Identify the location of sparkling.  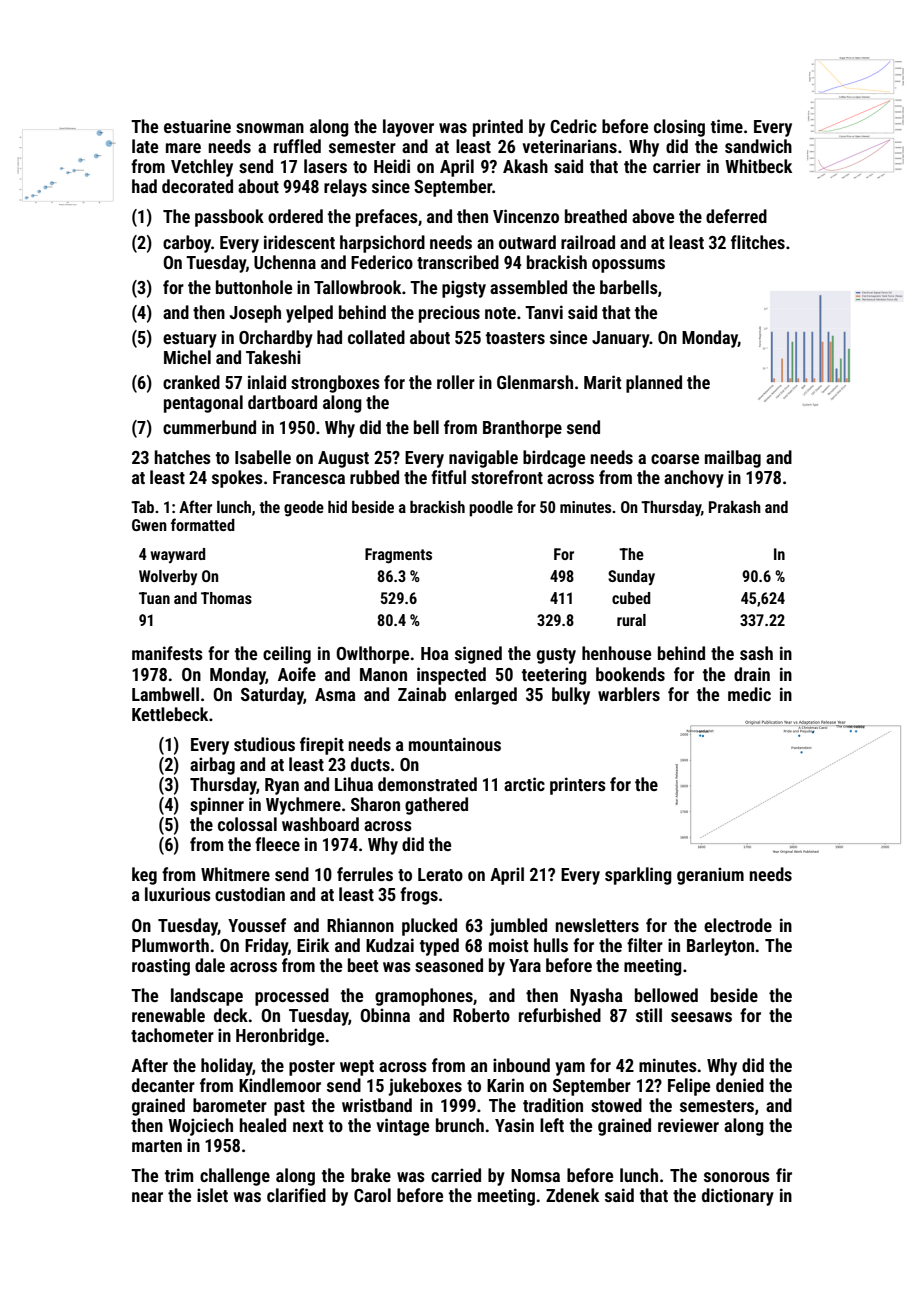
(638, 876).
